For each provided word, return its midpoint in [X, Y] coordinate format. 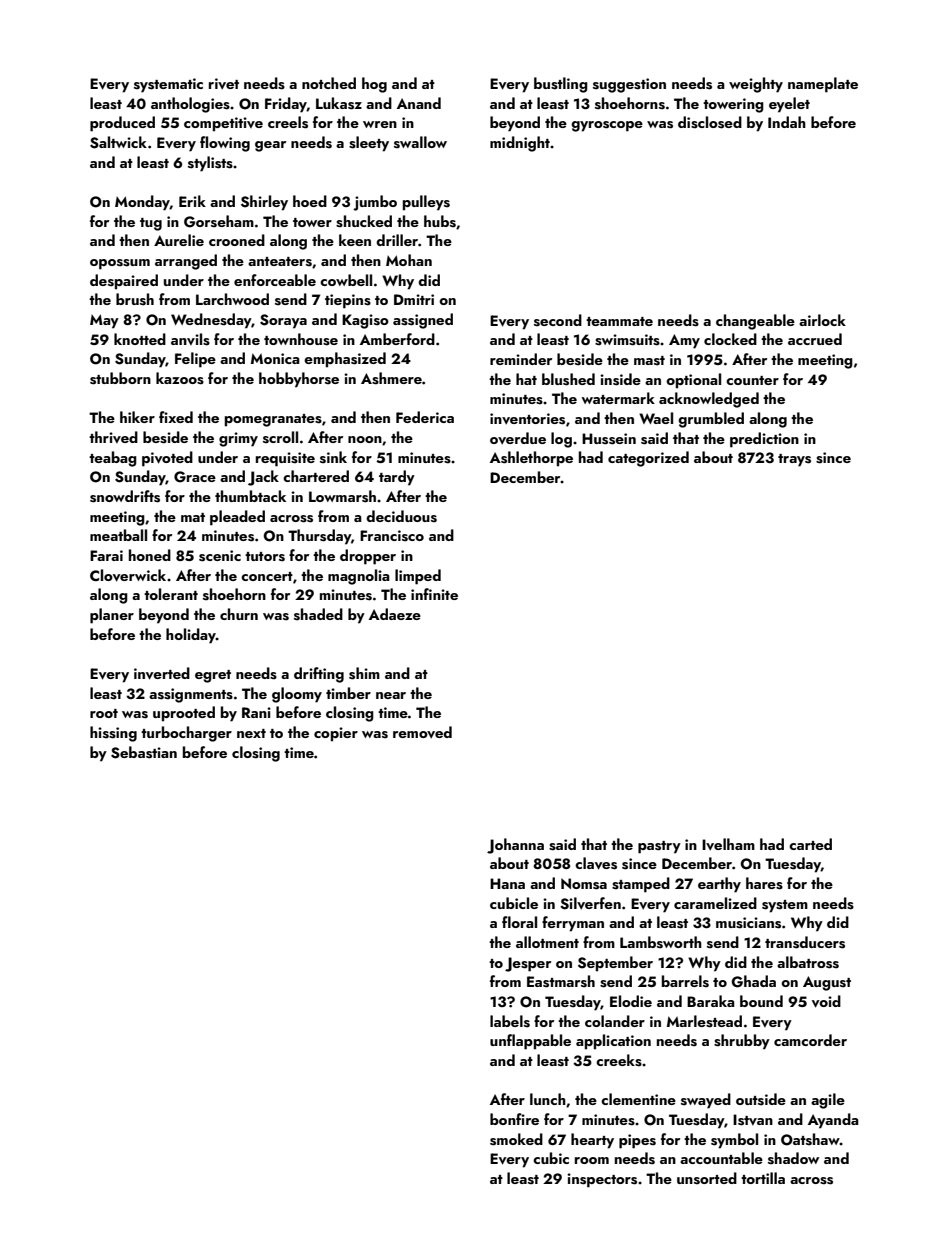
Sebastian [144, 752]
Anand [419, 103]
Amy [684, 341]
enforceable [275, 280]
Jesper [528, 964]
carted [810, 844]
